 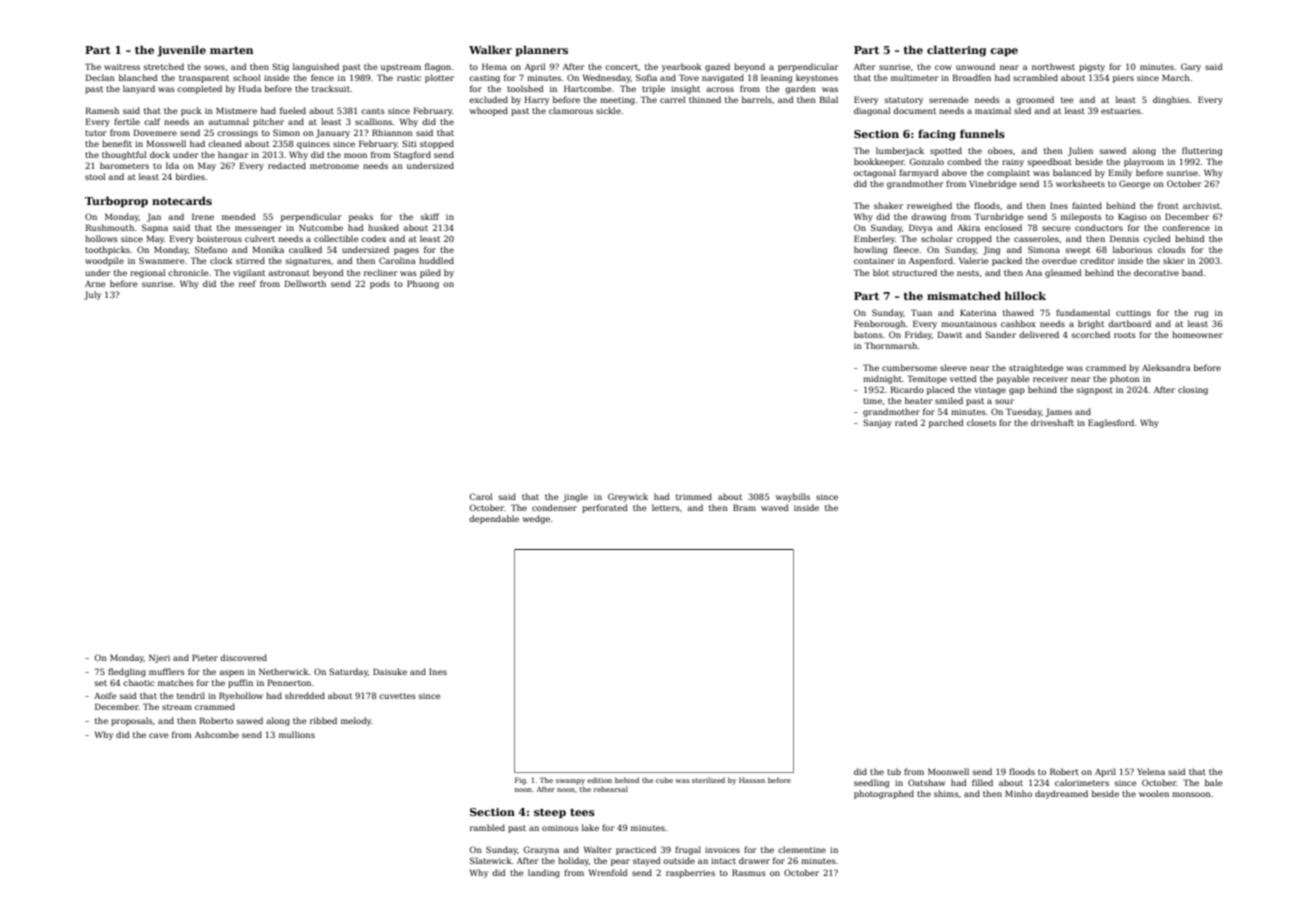 I want to click on cape, so click(x=1004, y=52).
